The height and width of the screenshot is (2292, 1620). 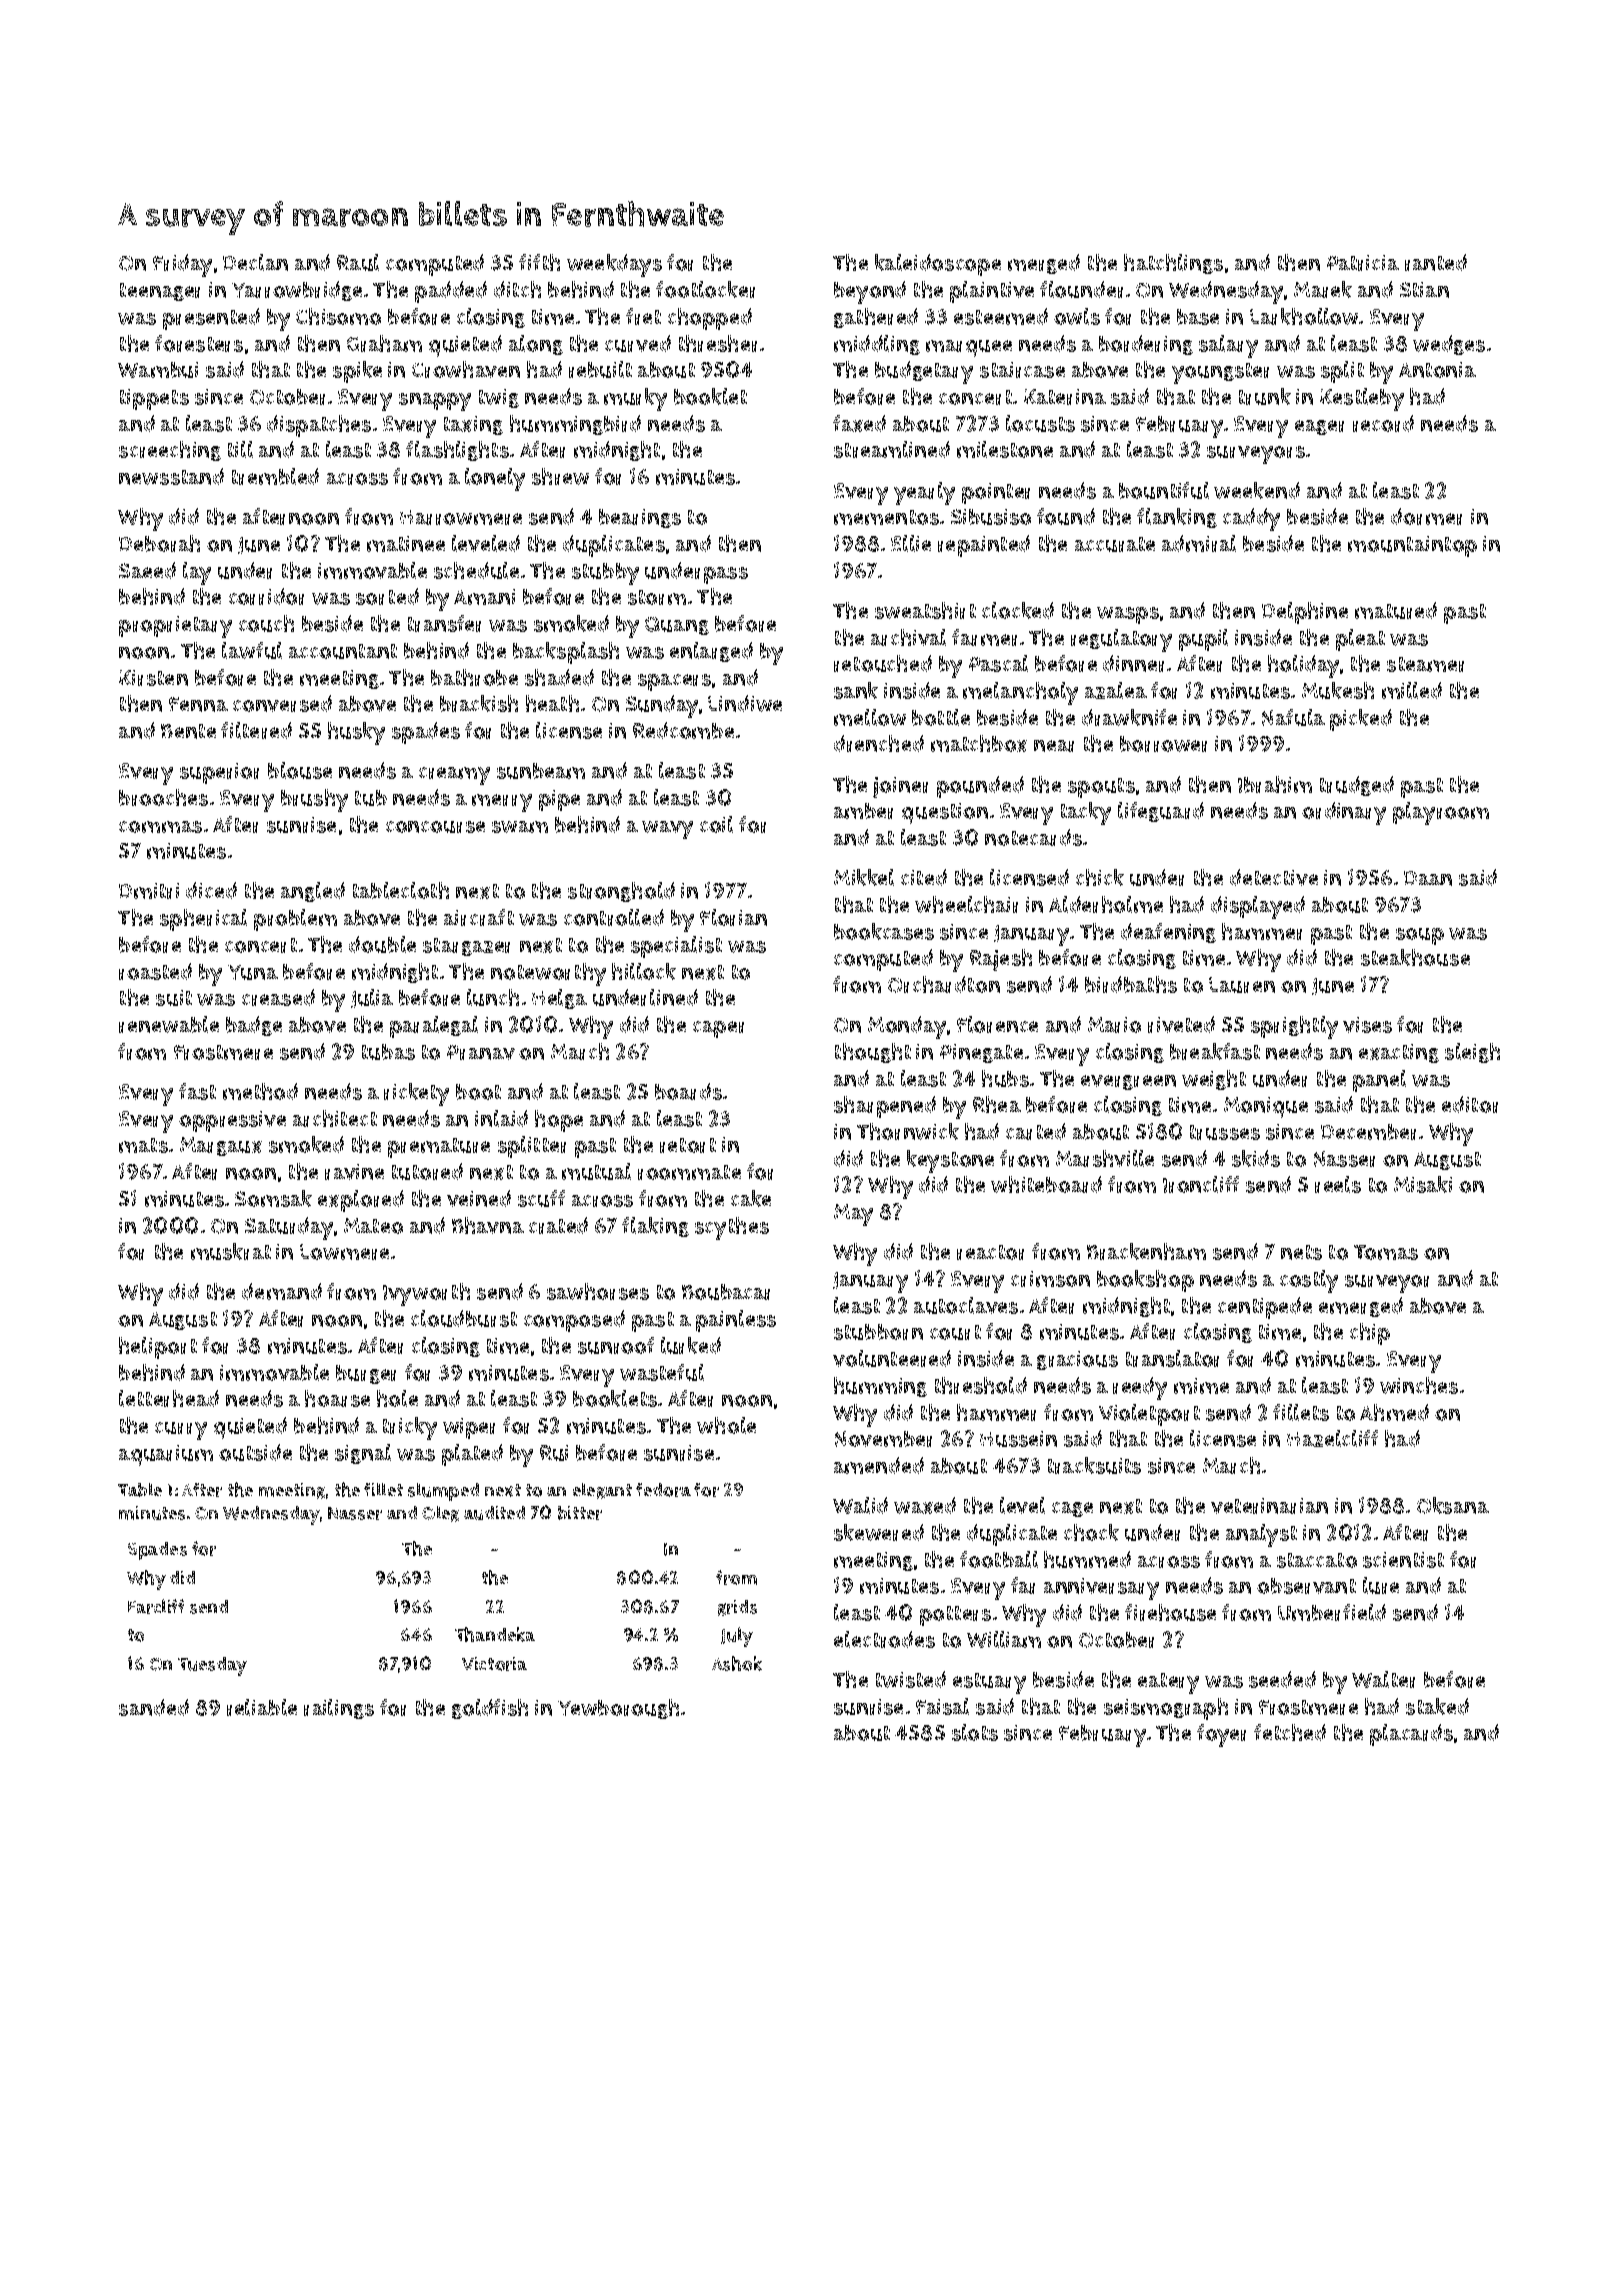 What do you see at coordinates (635, 399) in the screenshot?
I see `murky` at bounding box center [635, 399].
